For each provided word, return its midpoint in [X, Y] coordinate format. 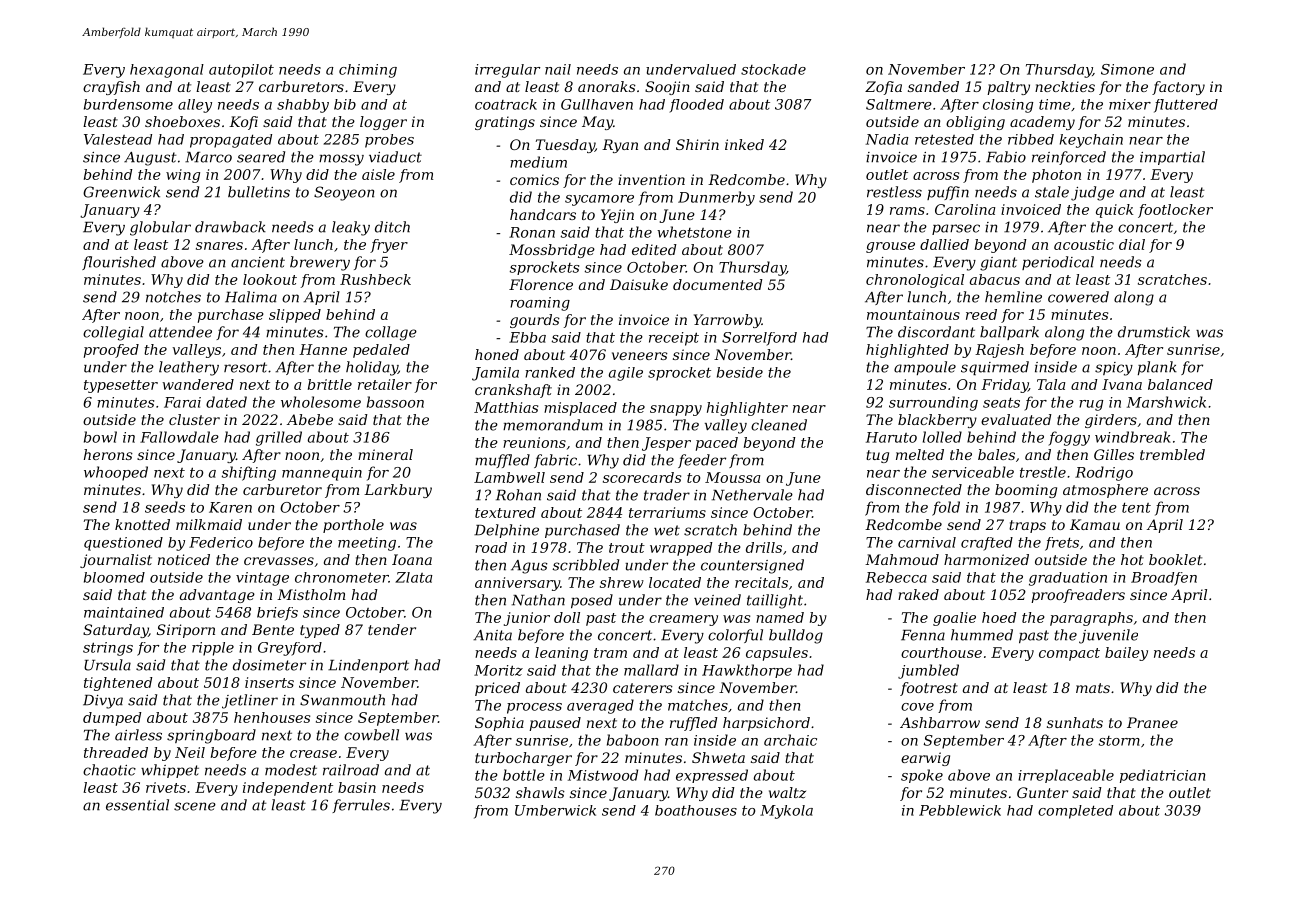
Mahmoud [902, 559]
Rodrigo [1104, 473]
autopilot [241, 71]
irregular [507, 71]
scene [195, 806]
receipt [674, 339]
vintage [262, 579]
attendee [180, 332]
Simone [1127, 69]
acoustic [1084, 244]
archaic [790, 740]
